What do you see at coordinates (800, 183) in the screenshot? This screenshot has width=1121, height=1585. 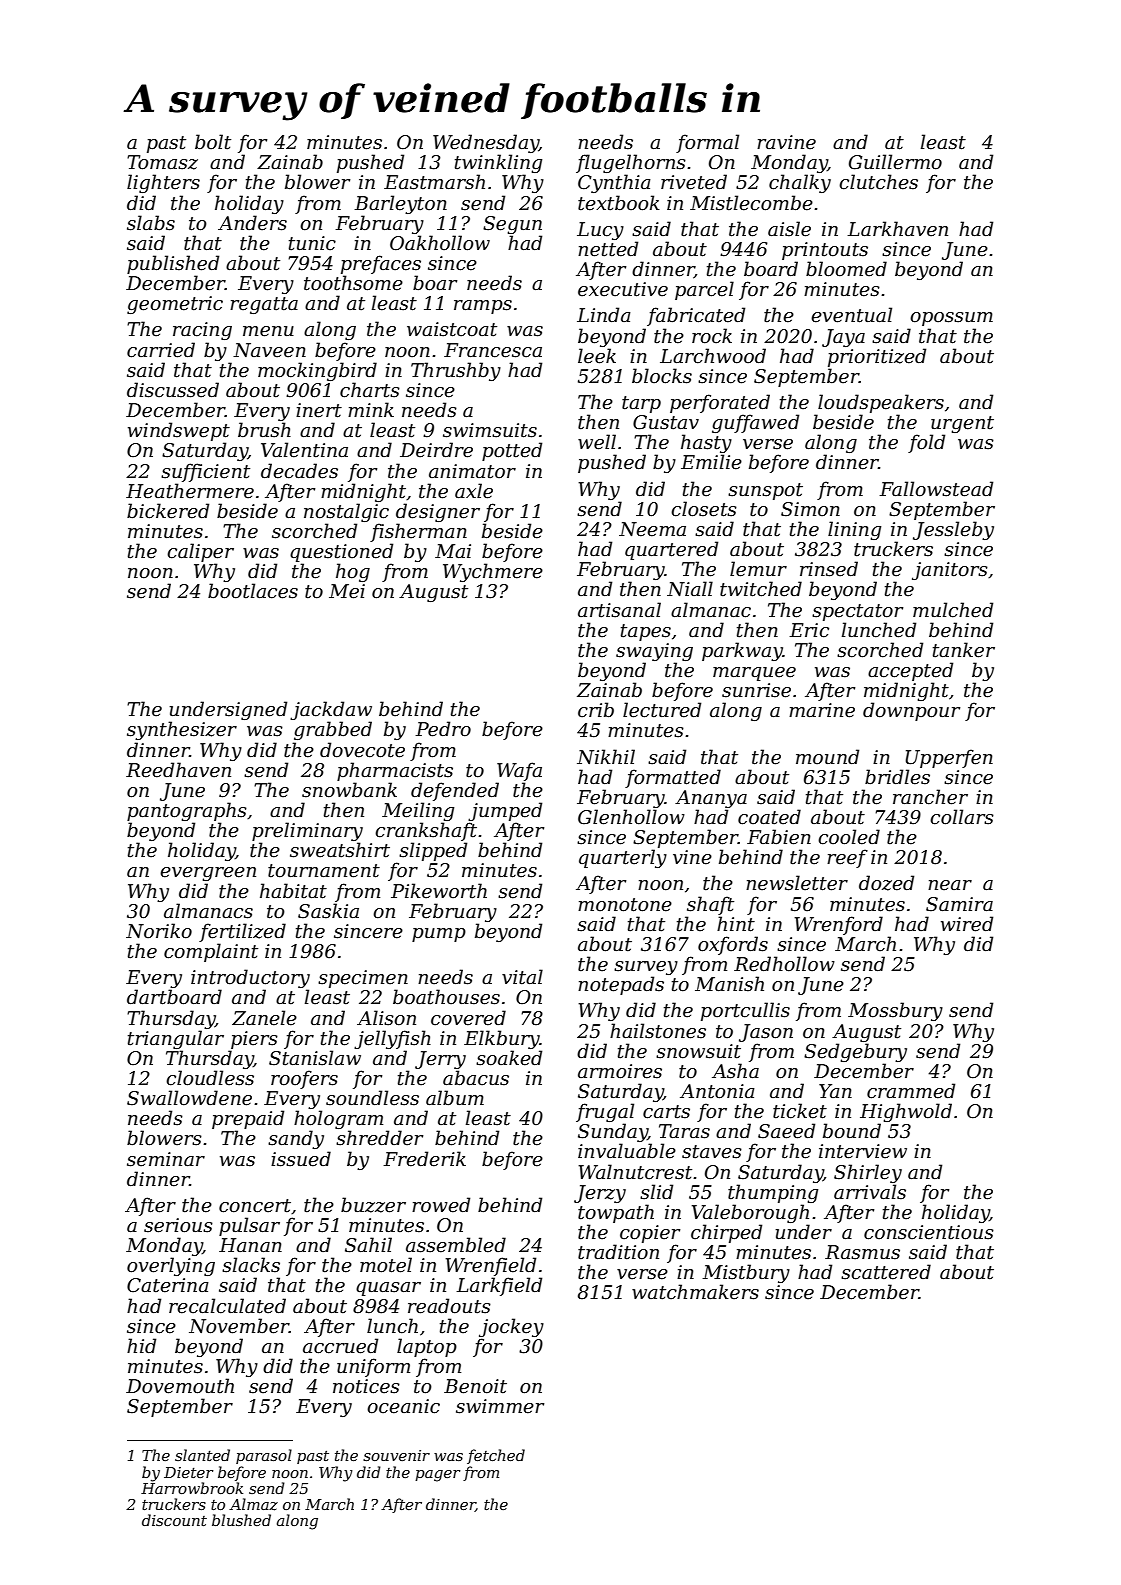 I see `chalky` at bounding box center [800, 183].
